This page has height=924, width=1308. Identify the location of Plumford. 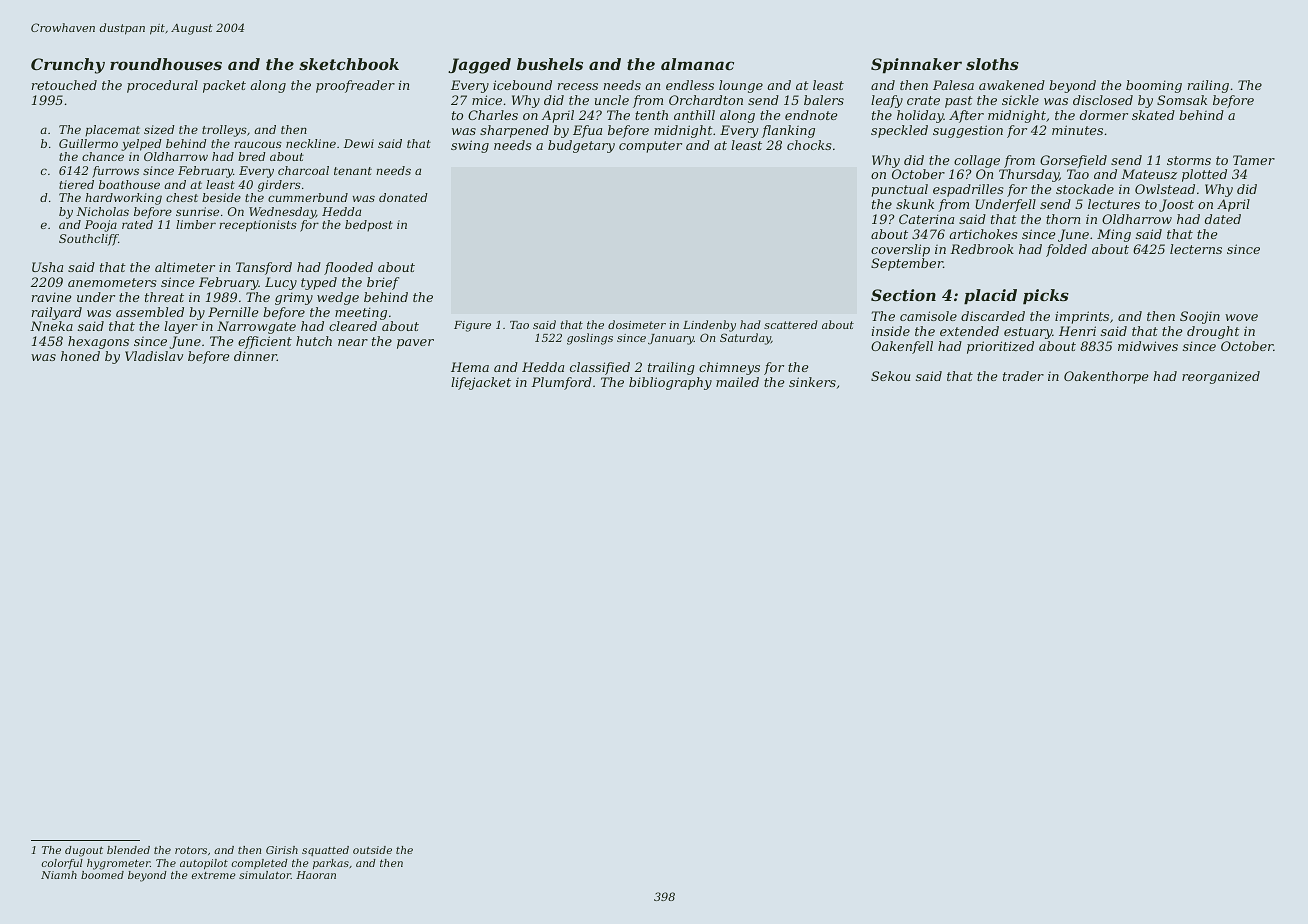
(561, 383).
